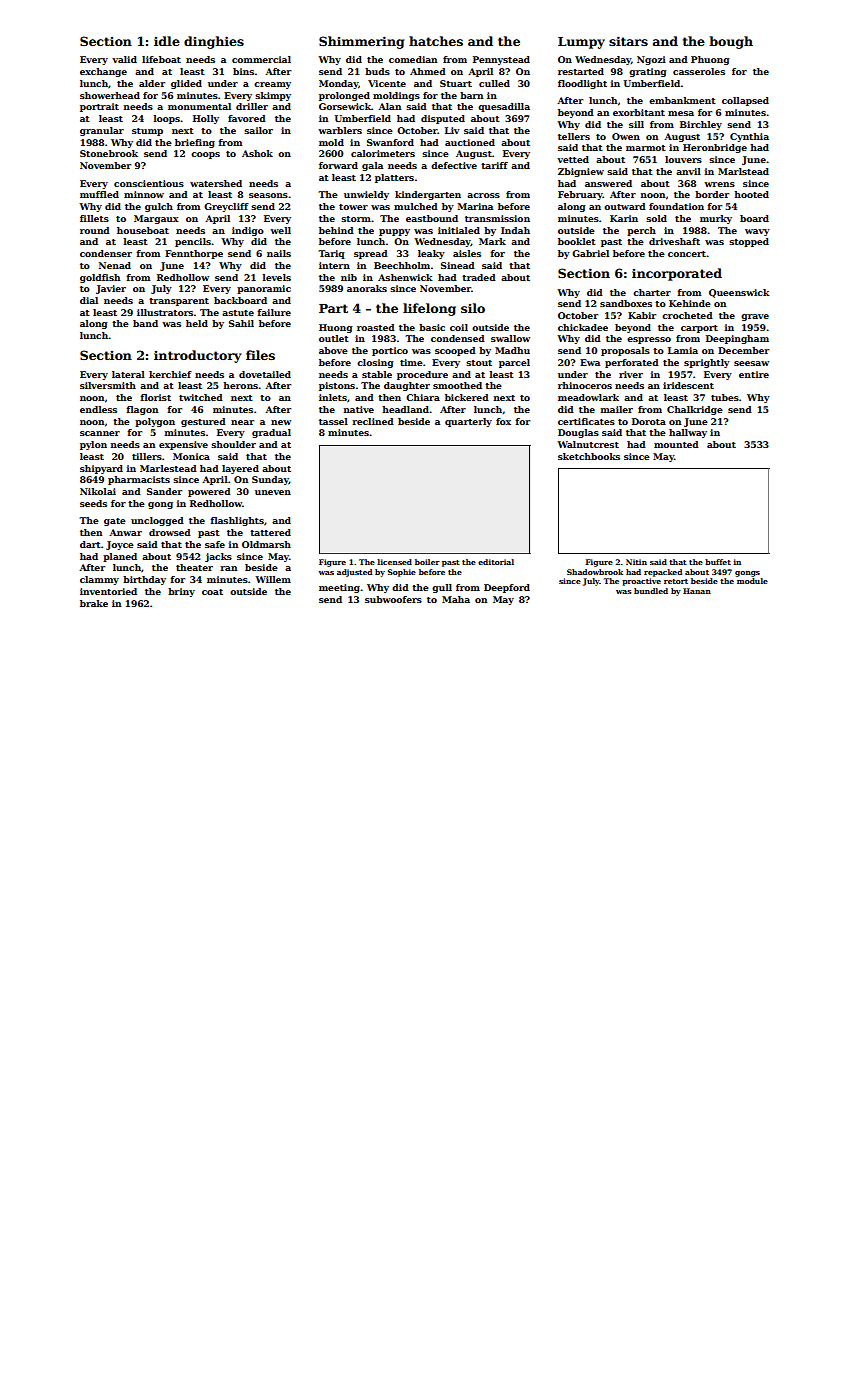 This image has height=1400, width=849. What do you see at coordinates (389, 106) in the image?
I see `Alan` at bounding box center [389, 106].
